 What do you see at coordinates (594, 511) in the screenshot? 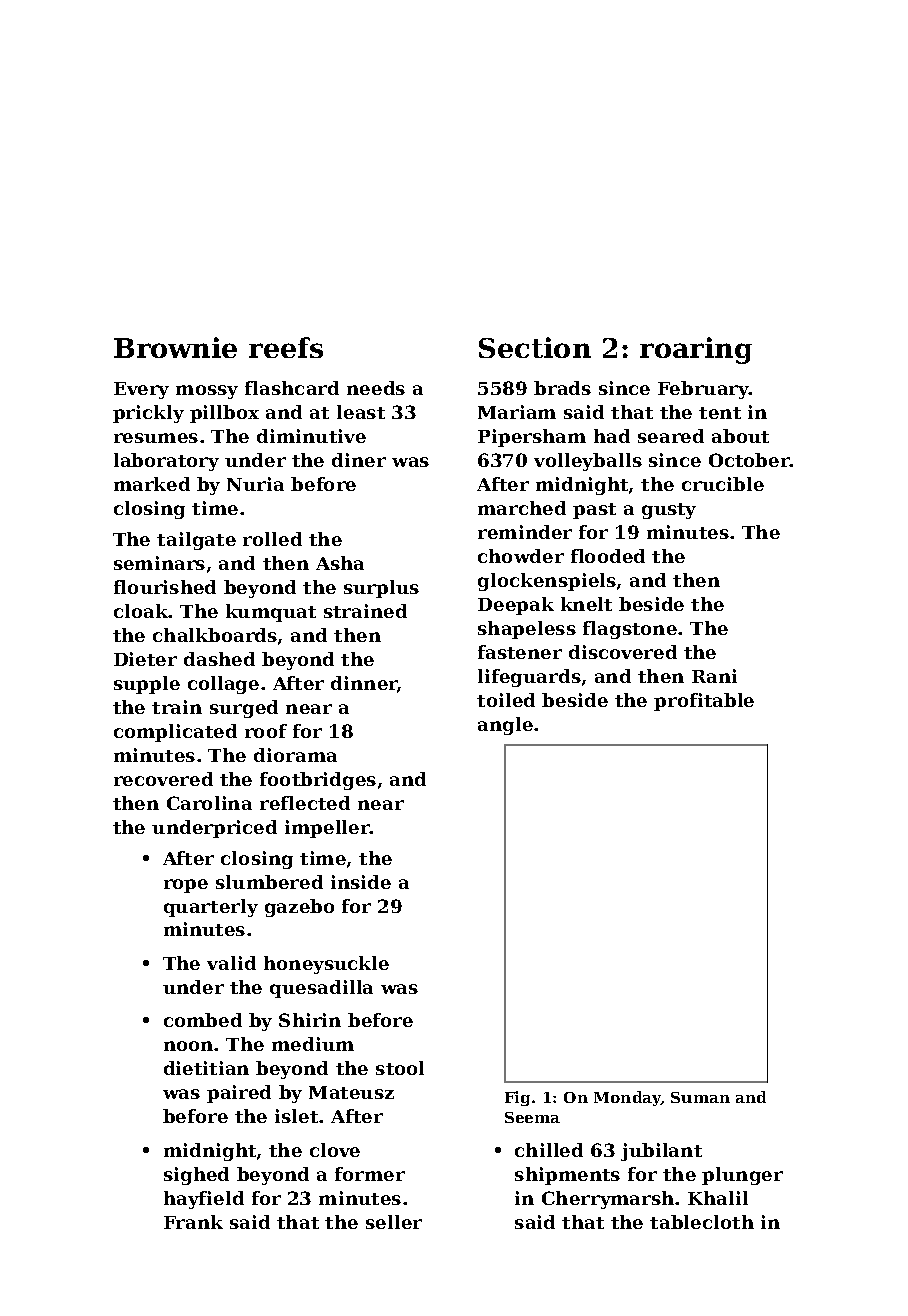
I see `past` at bounding box center [594, 511].
